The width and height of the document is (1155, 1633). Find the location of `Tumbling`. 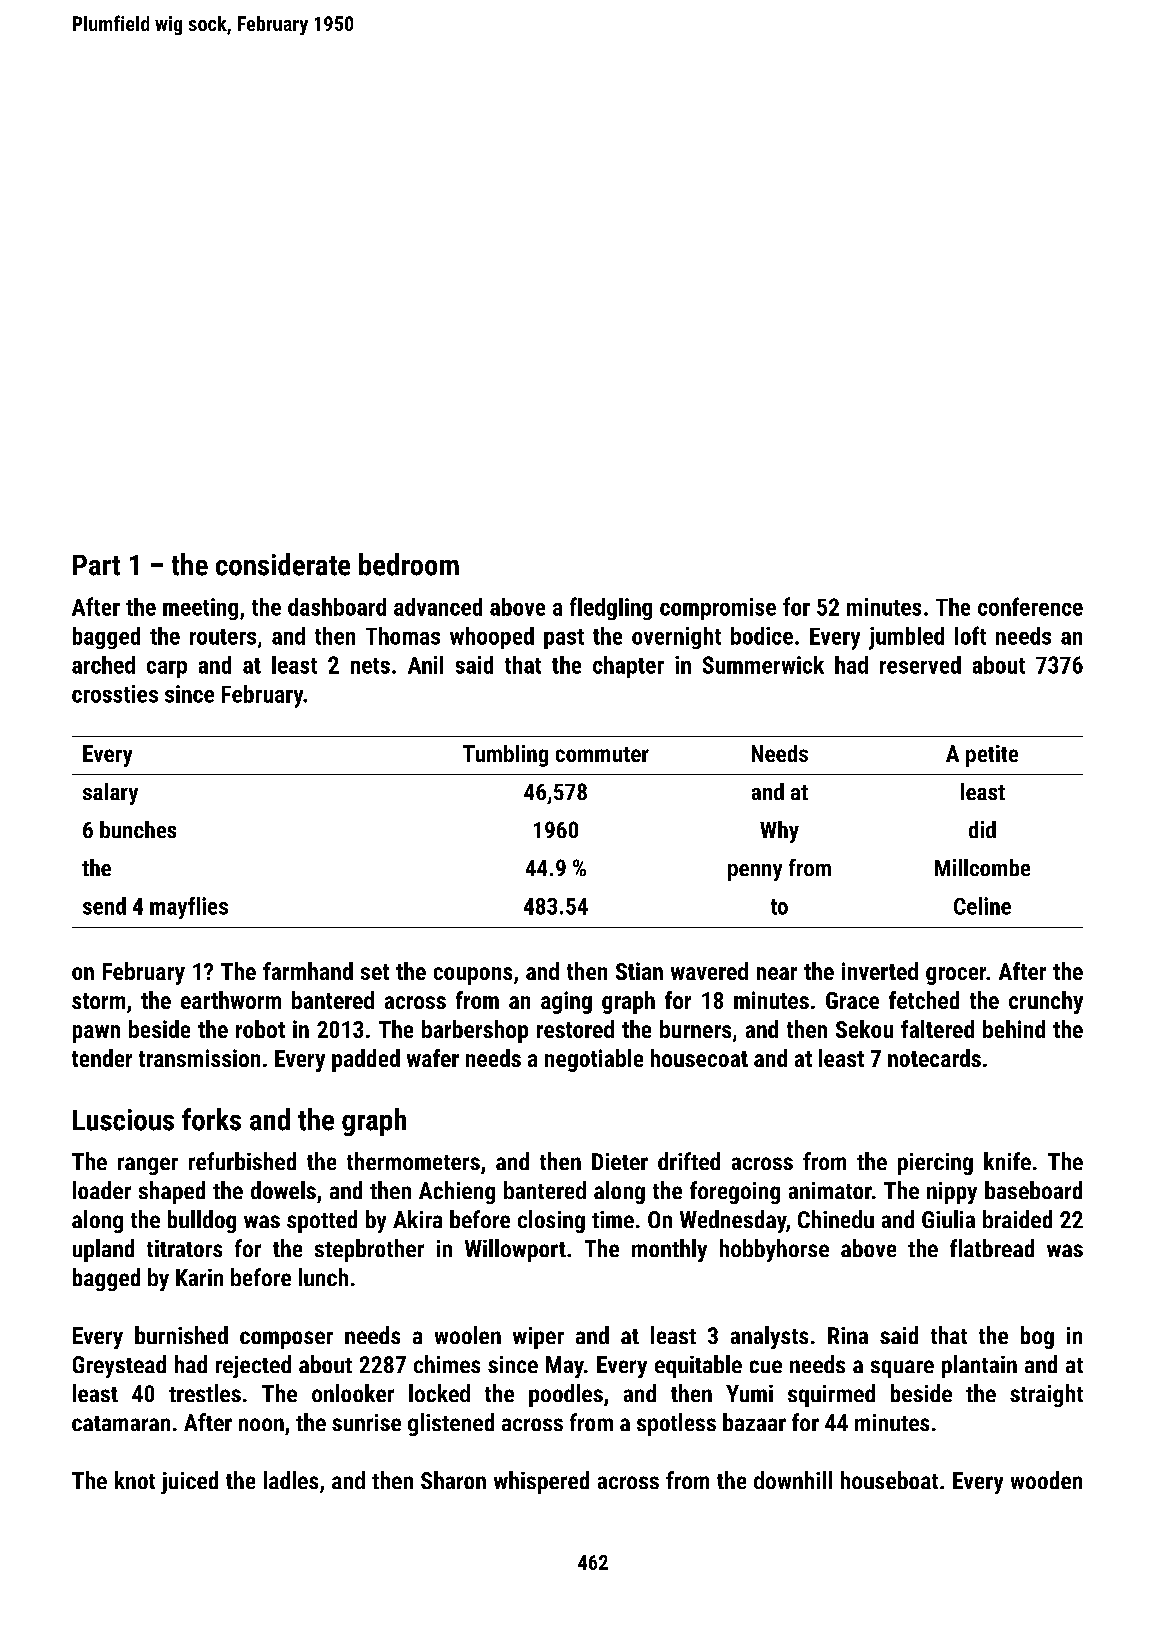

Tumbling is located at coordinates (505, 756).
